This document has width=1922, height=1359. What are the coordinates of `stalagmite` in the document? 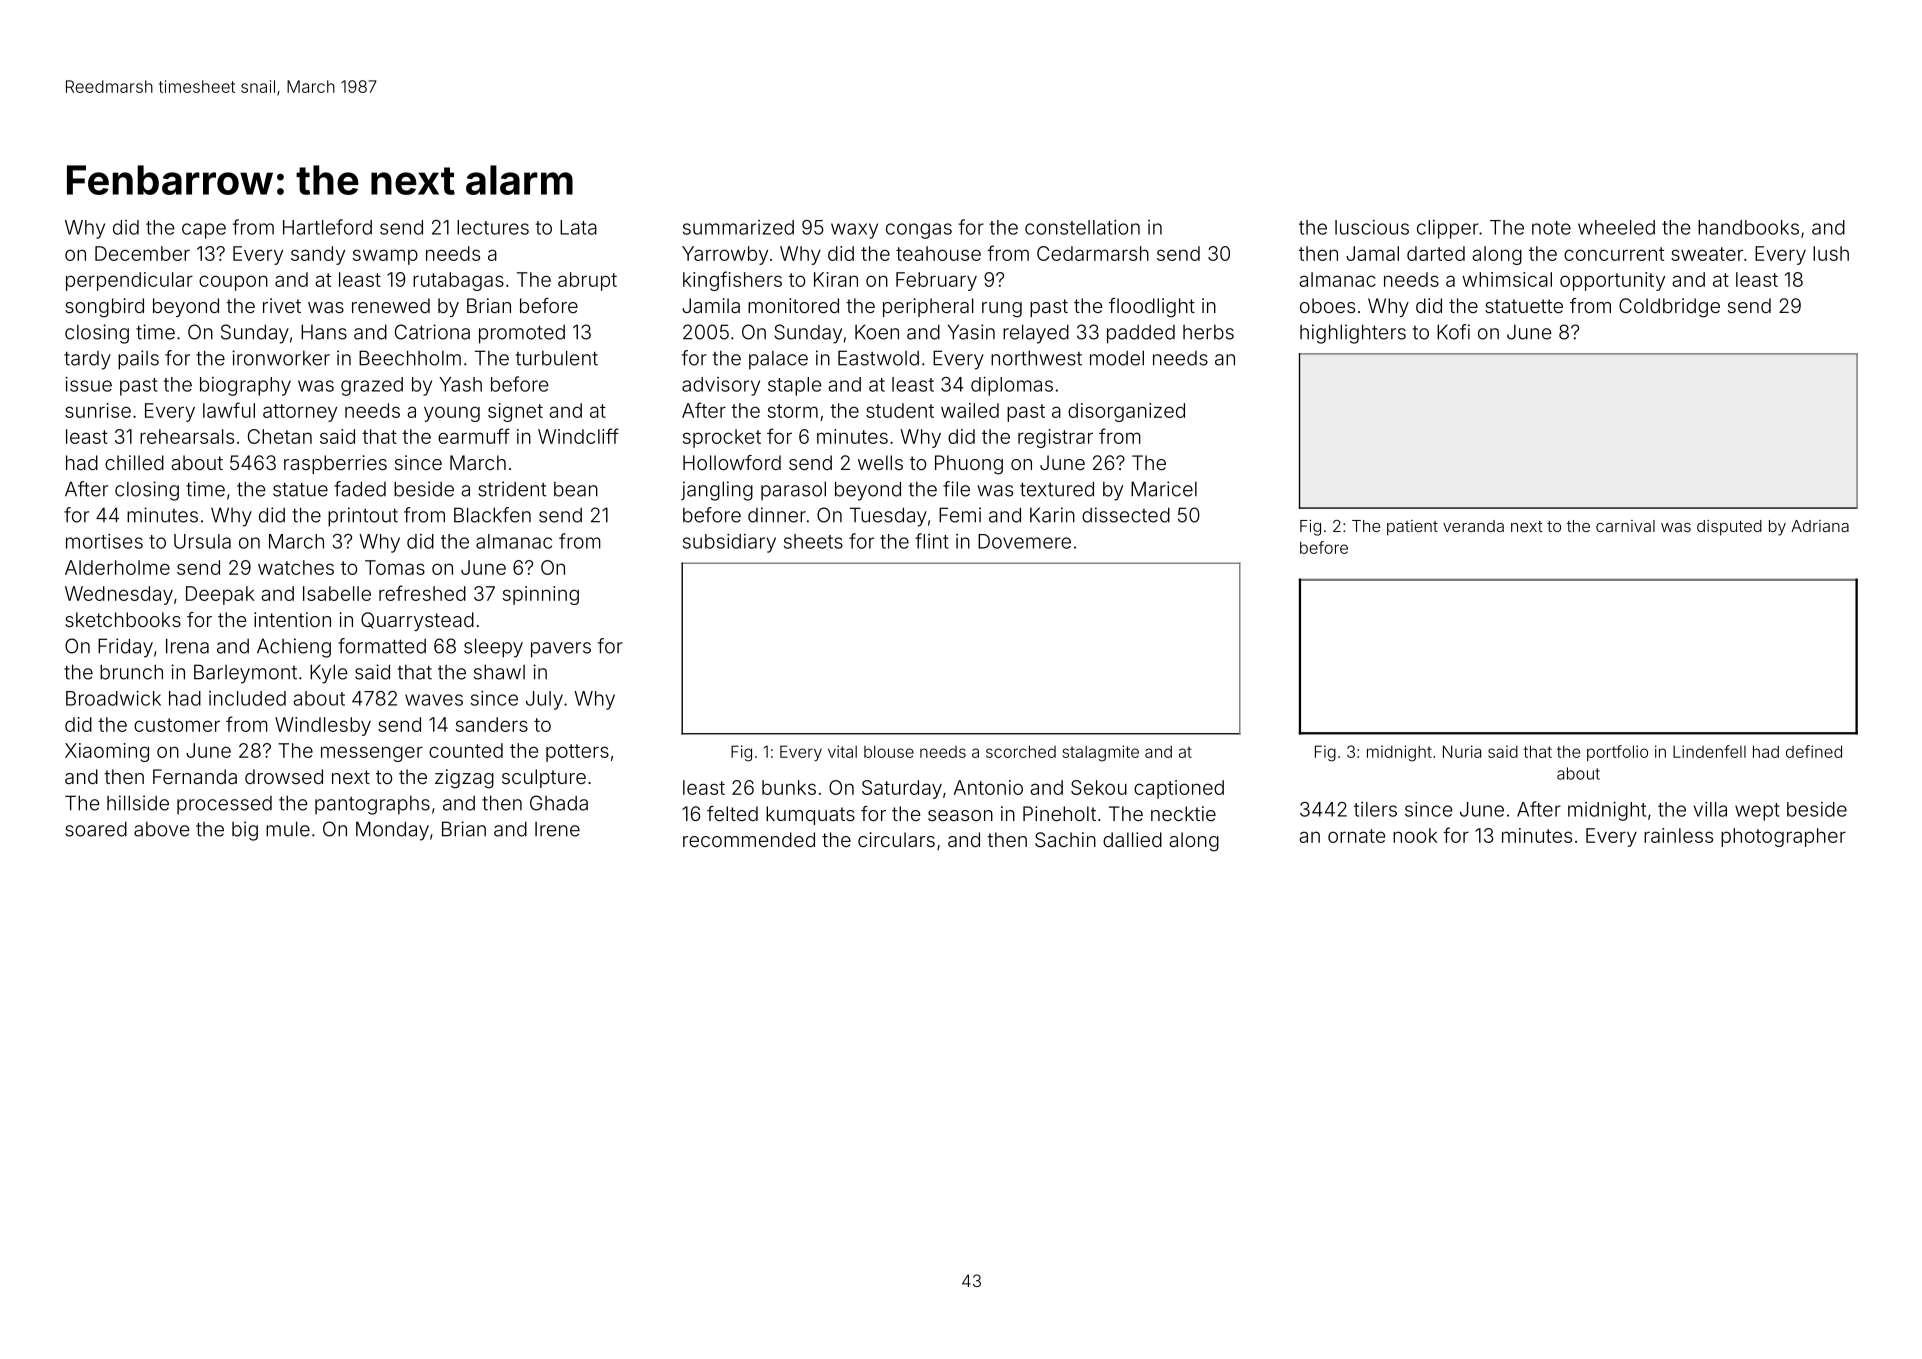 It's located at (1101, 753).
